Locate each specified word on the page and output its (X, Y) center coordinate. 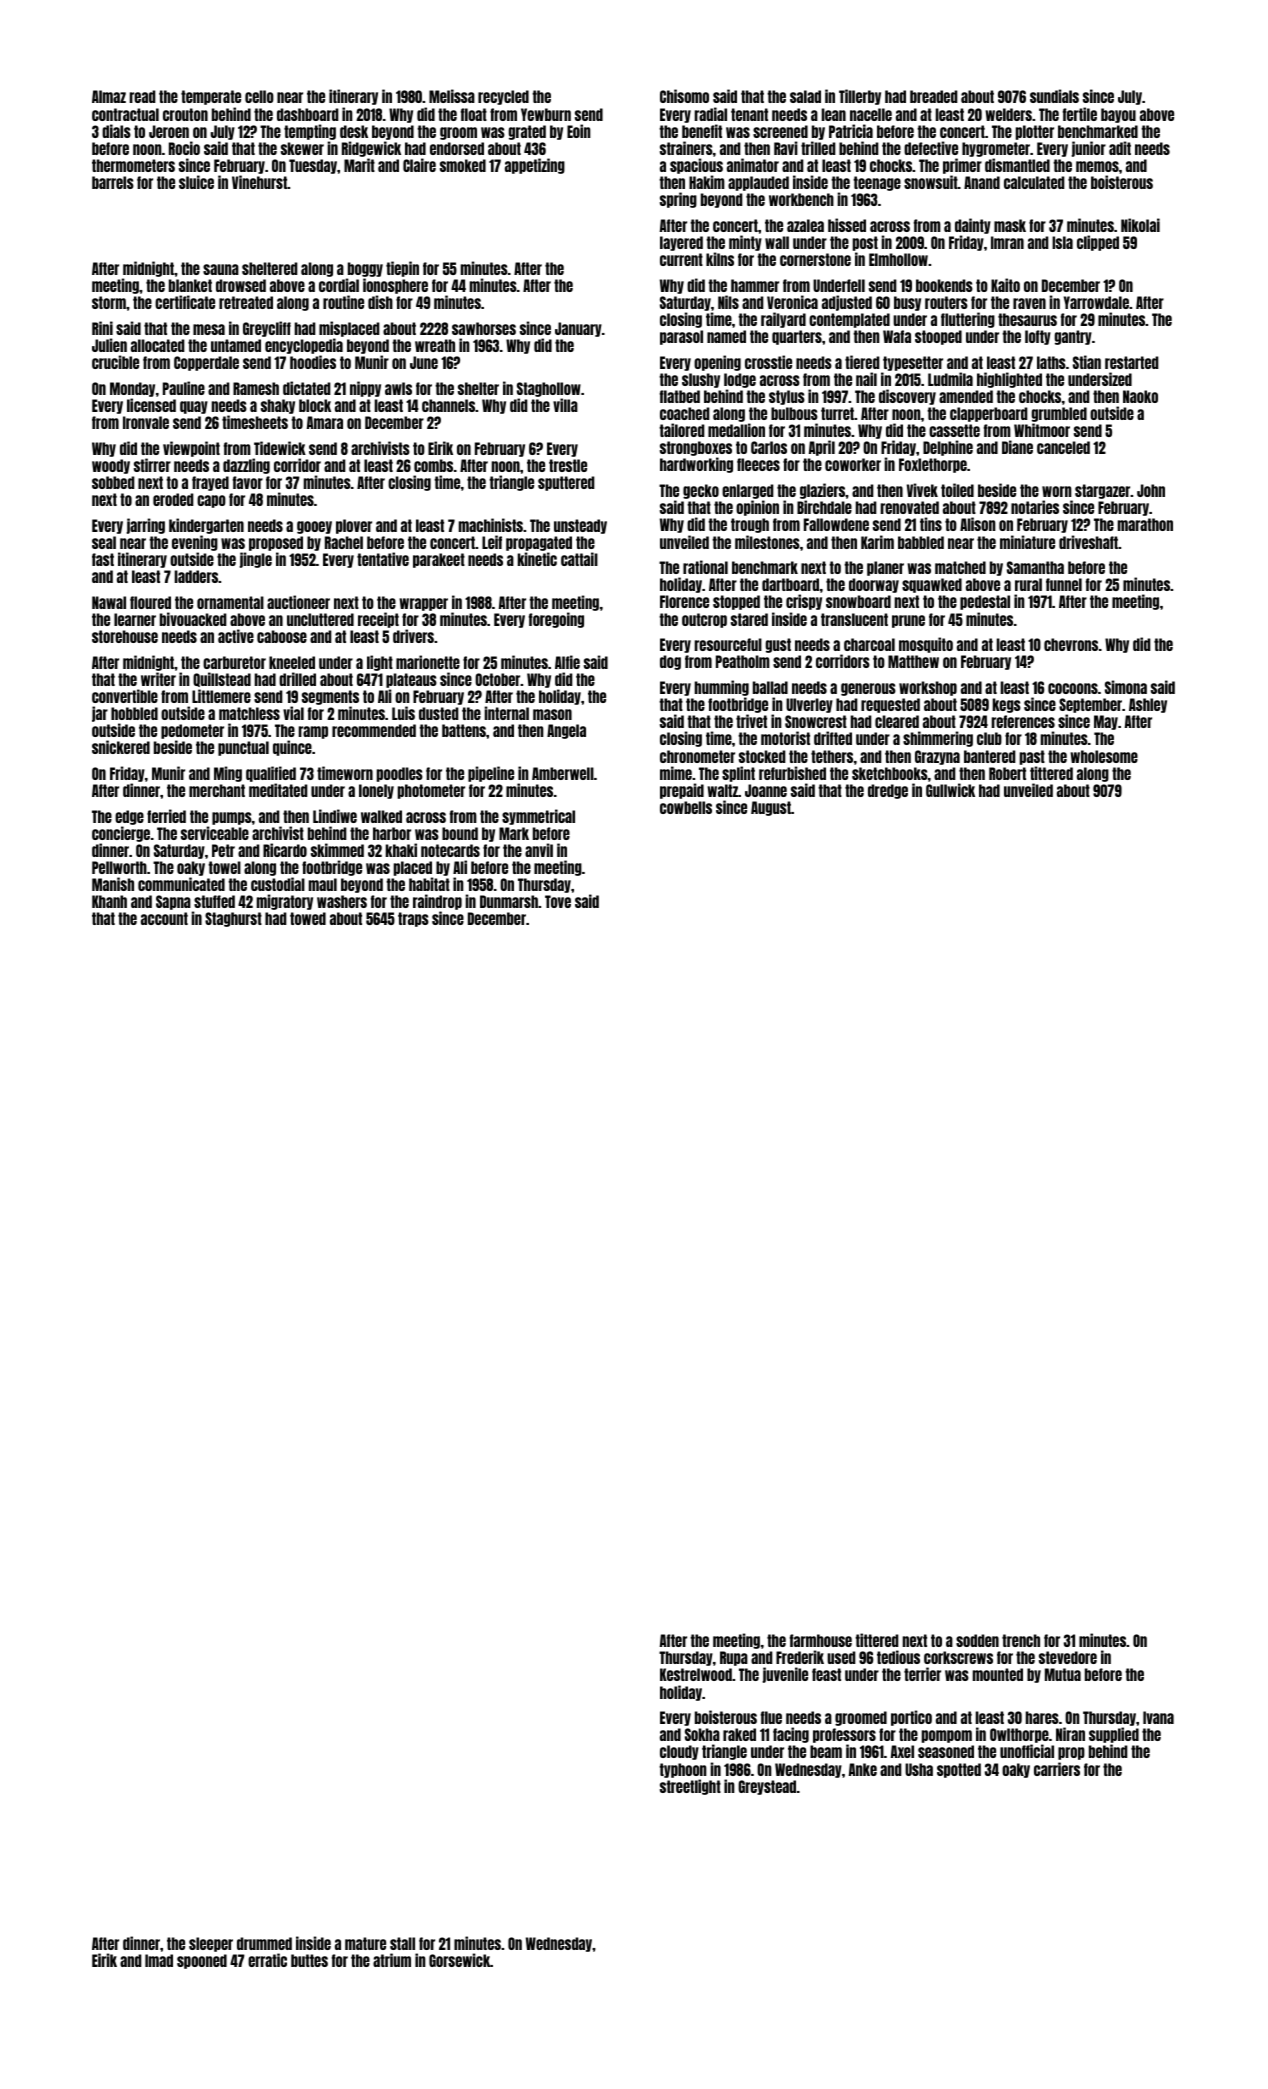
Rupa (734, 1658)
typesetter (913, 363)
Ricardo (285, 850)
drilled (297, 679)
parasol (681, 337)
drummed (264, 1943)
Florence (684, 601)
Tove (558, 901)
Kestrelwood (696, 1674)
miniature (1027, 542)
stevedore (1068, 1657)
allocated (158, 345)
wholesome (1104, 756)
